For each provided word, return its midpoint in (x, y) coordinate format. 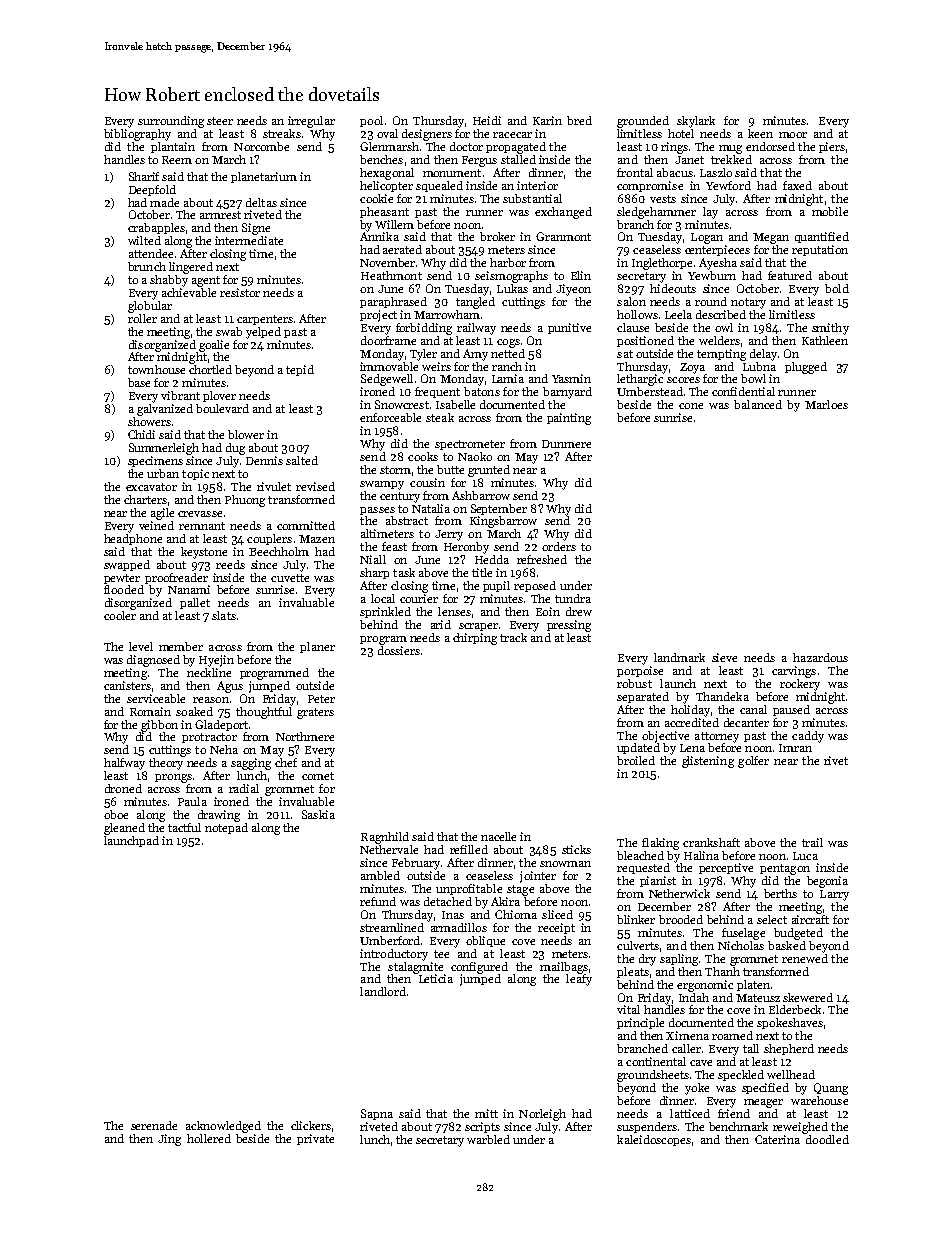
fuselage (743, 934)
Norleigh (542, 1115)
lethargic (640, 380)
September (499, 509)
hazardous (820, 657)
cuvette (290, 578)
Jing (169, 1140)
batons (482, 391)
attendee (151, 253)
